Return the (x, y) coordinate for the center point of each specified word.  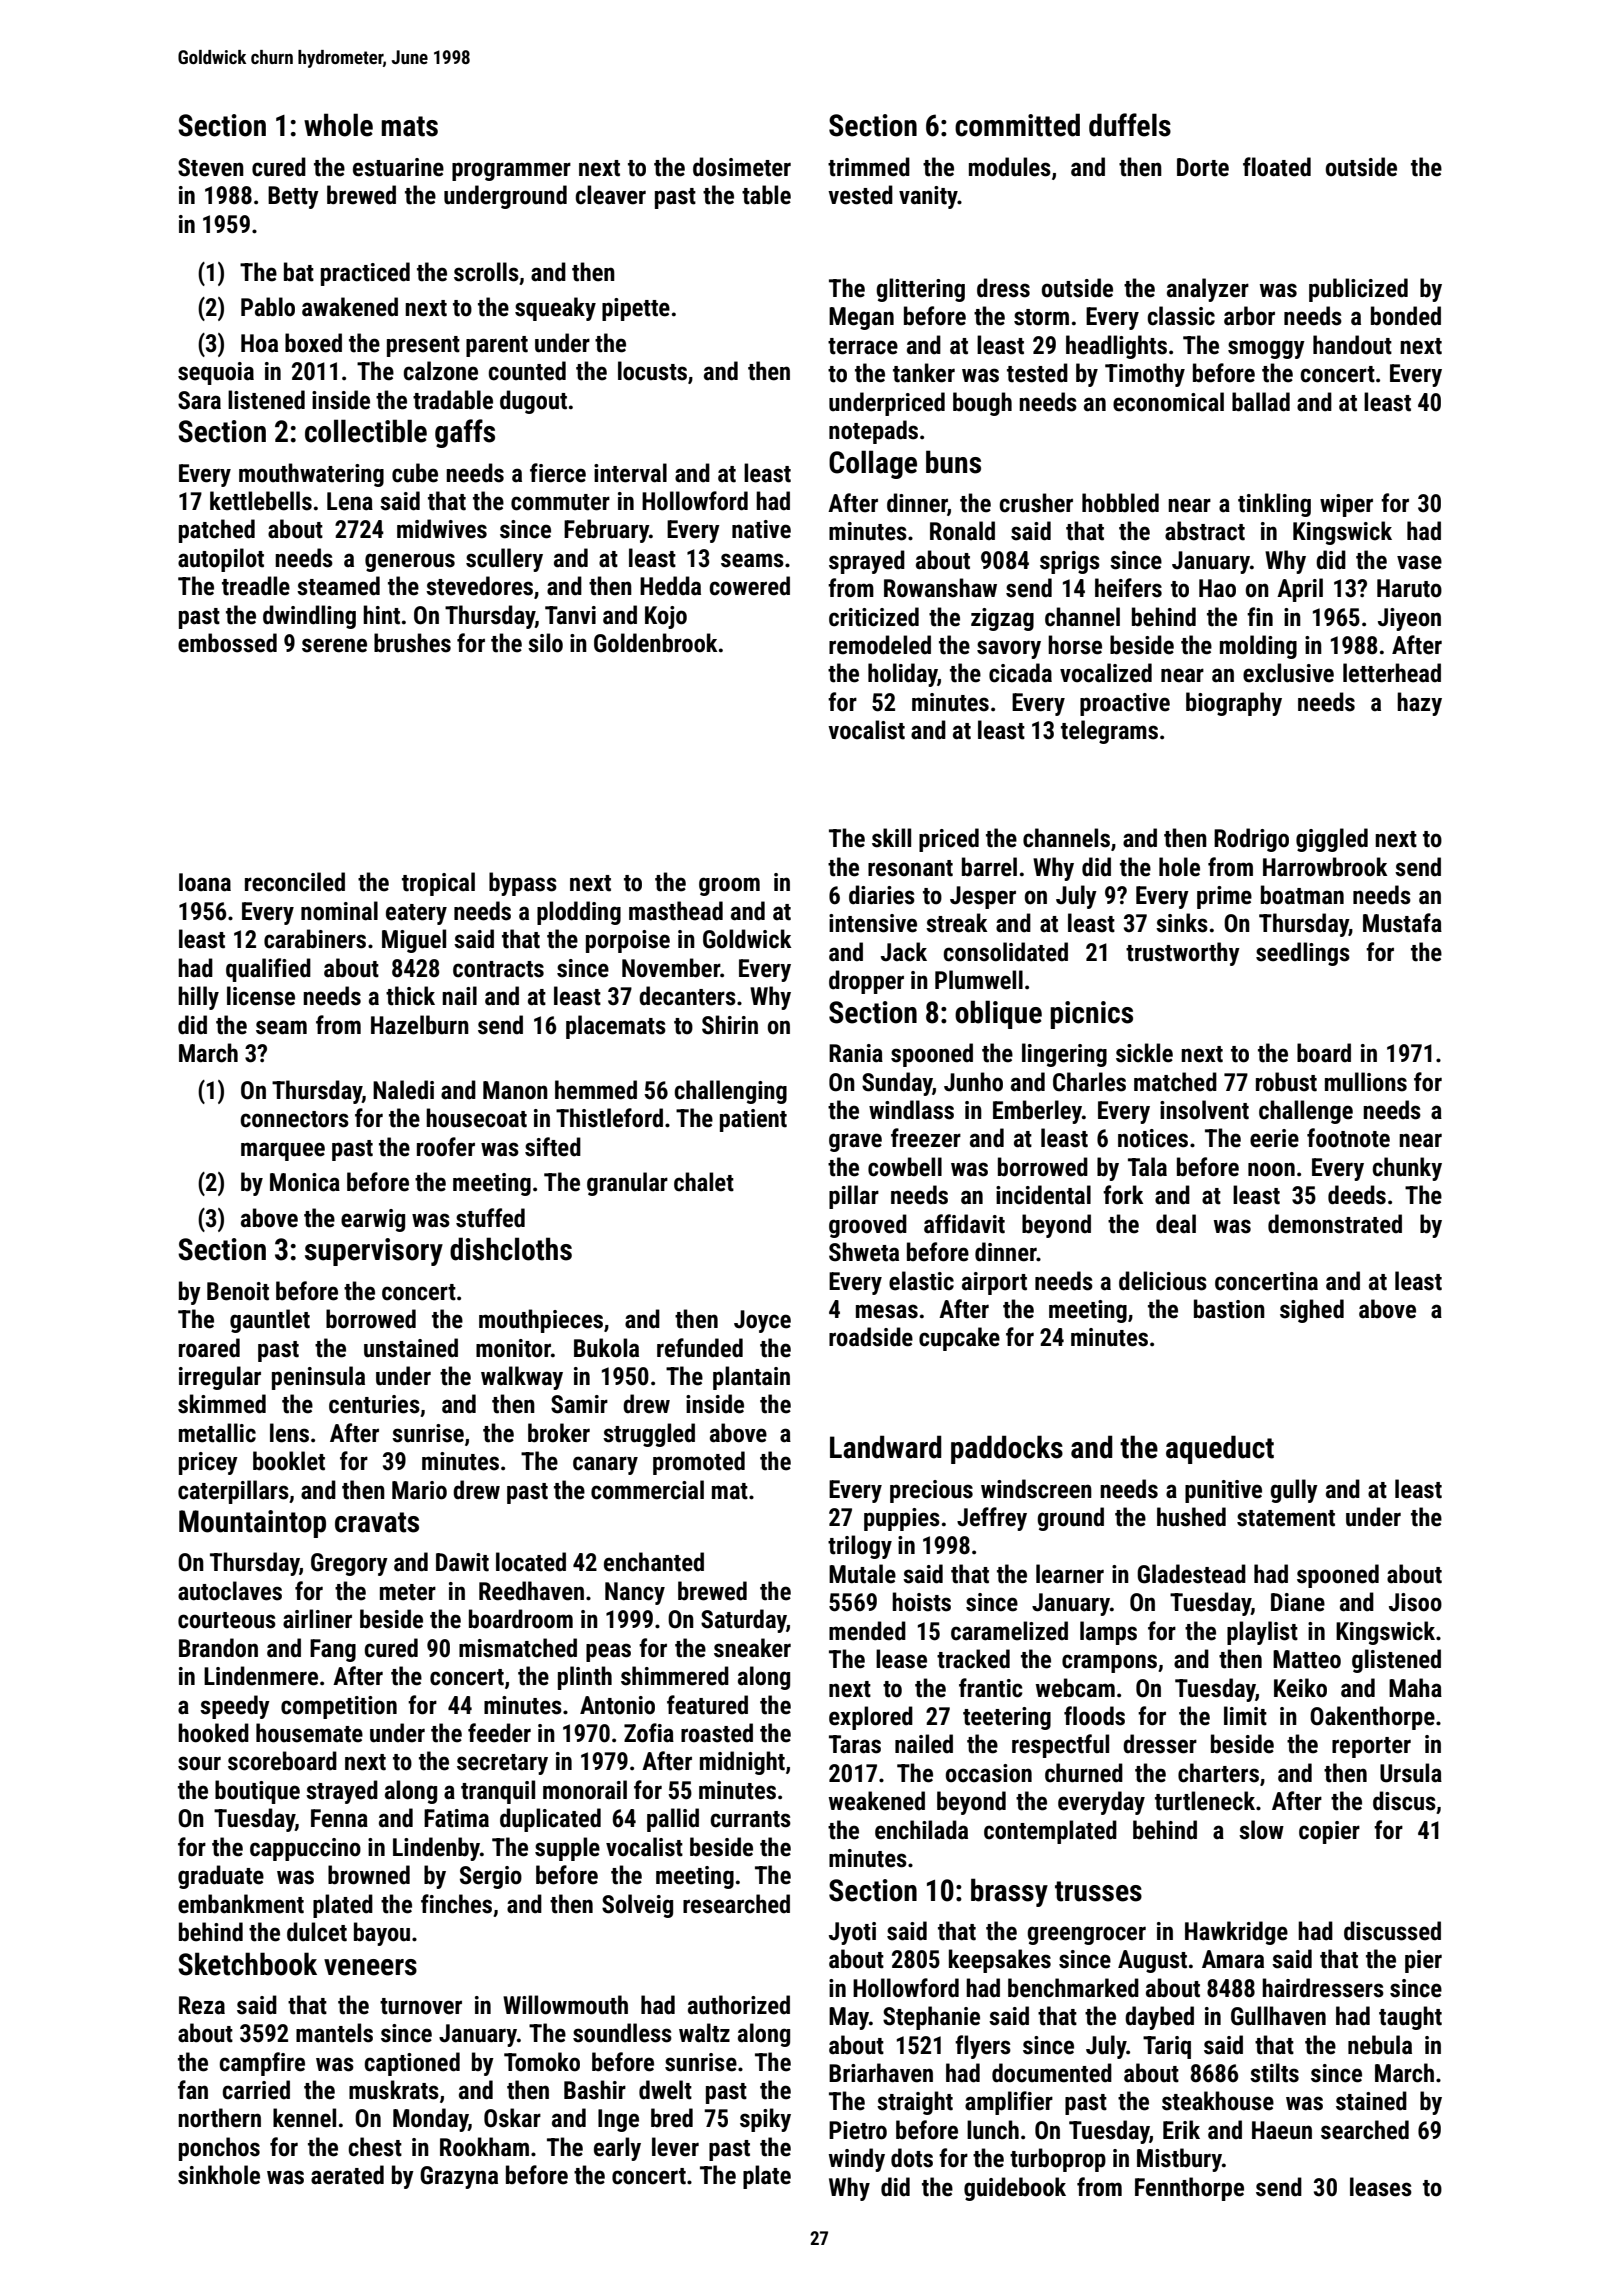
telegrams (1109, 732)
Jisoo (1415, 1602)
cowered (749, 586)
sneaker (752, 1648)
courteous (227, 1620)
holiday (903, 675)
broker (559, 1433)
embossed (227, 643)
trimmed (869, 167)
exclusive (1288, 673)
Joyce (762, 1321)
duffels (1130, 125)
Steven (211, 167)
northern (219, 2118)
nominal (339, 911)
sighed (1312, 1311)
